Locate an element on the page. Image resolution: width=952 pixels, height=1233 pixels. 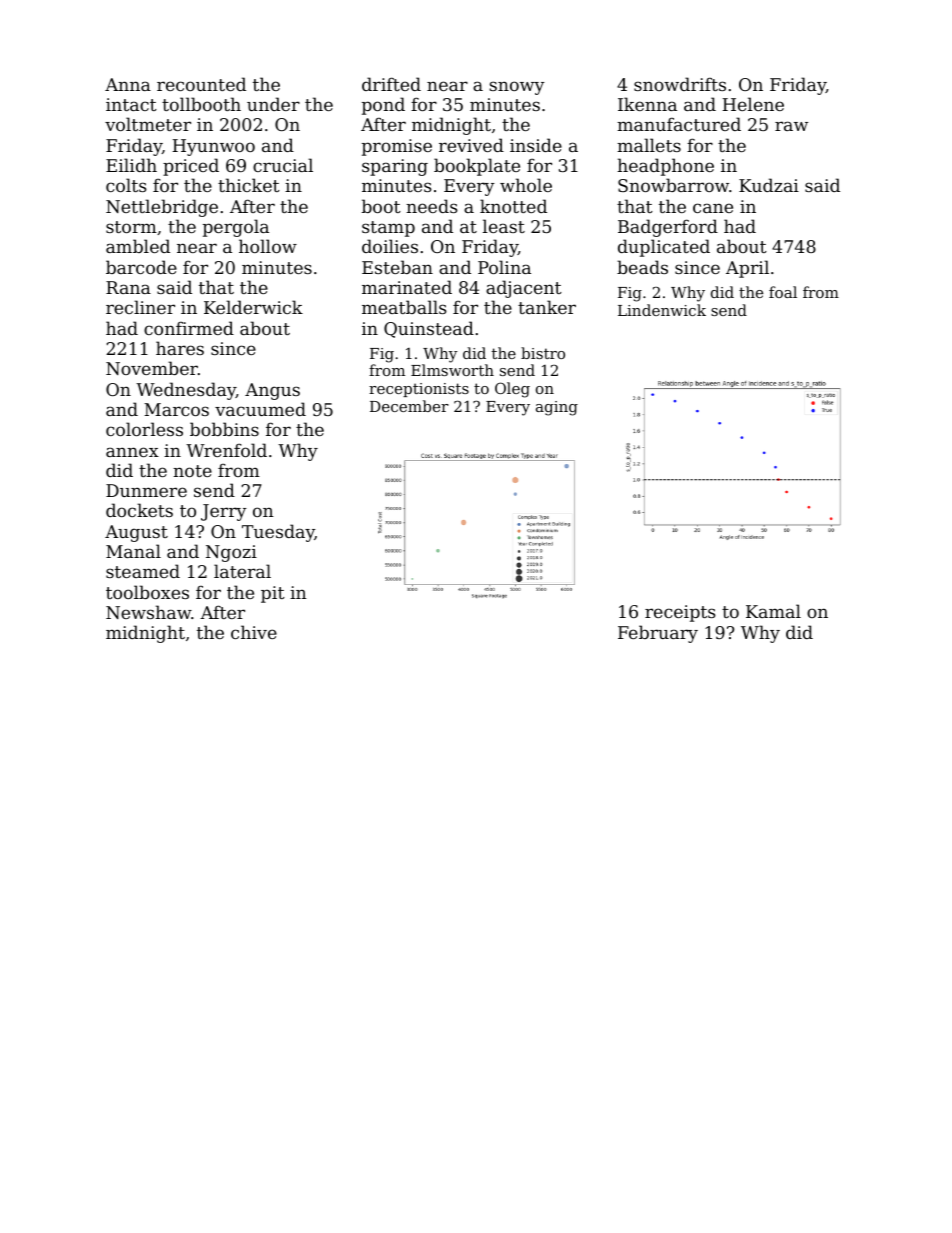
Kamal is located at coordinates (773, 611).
